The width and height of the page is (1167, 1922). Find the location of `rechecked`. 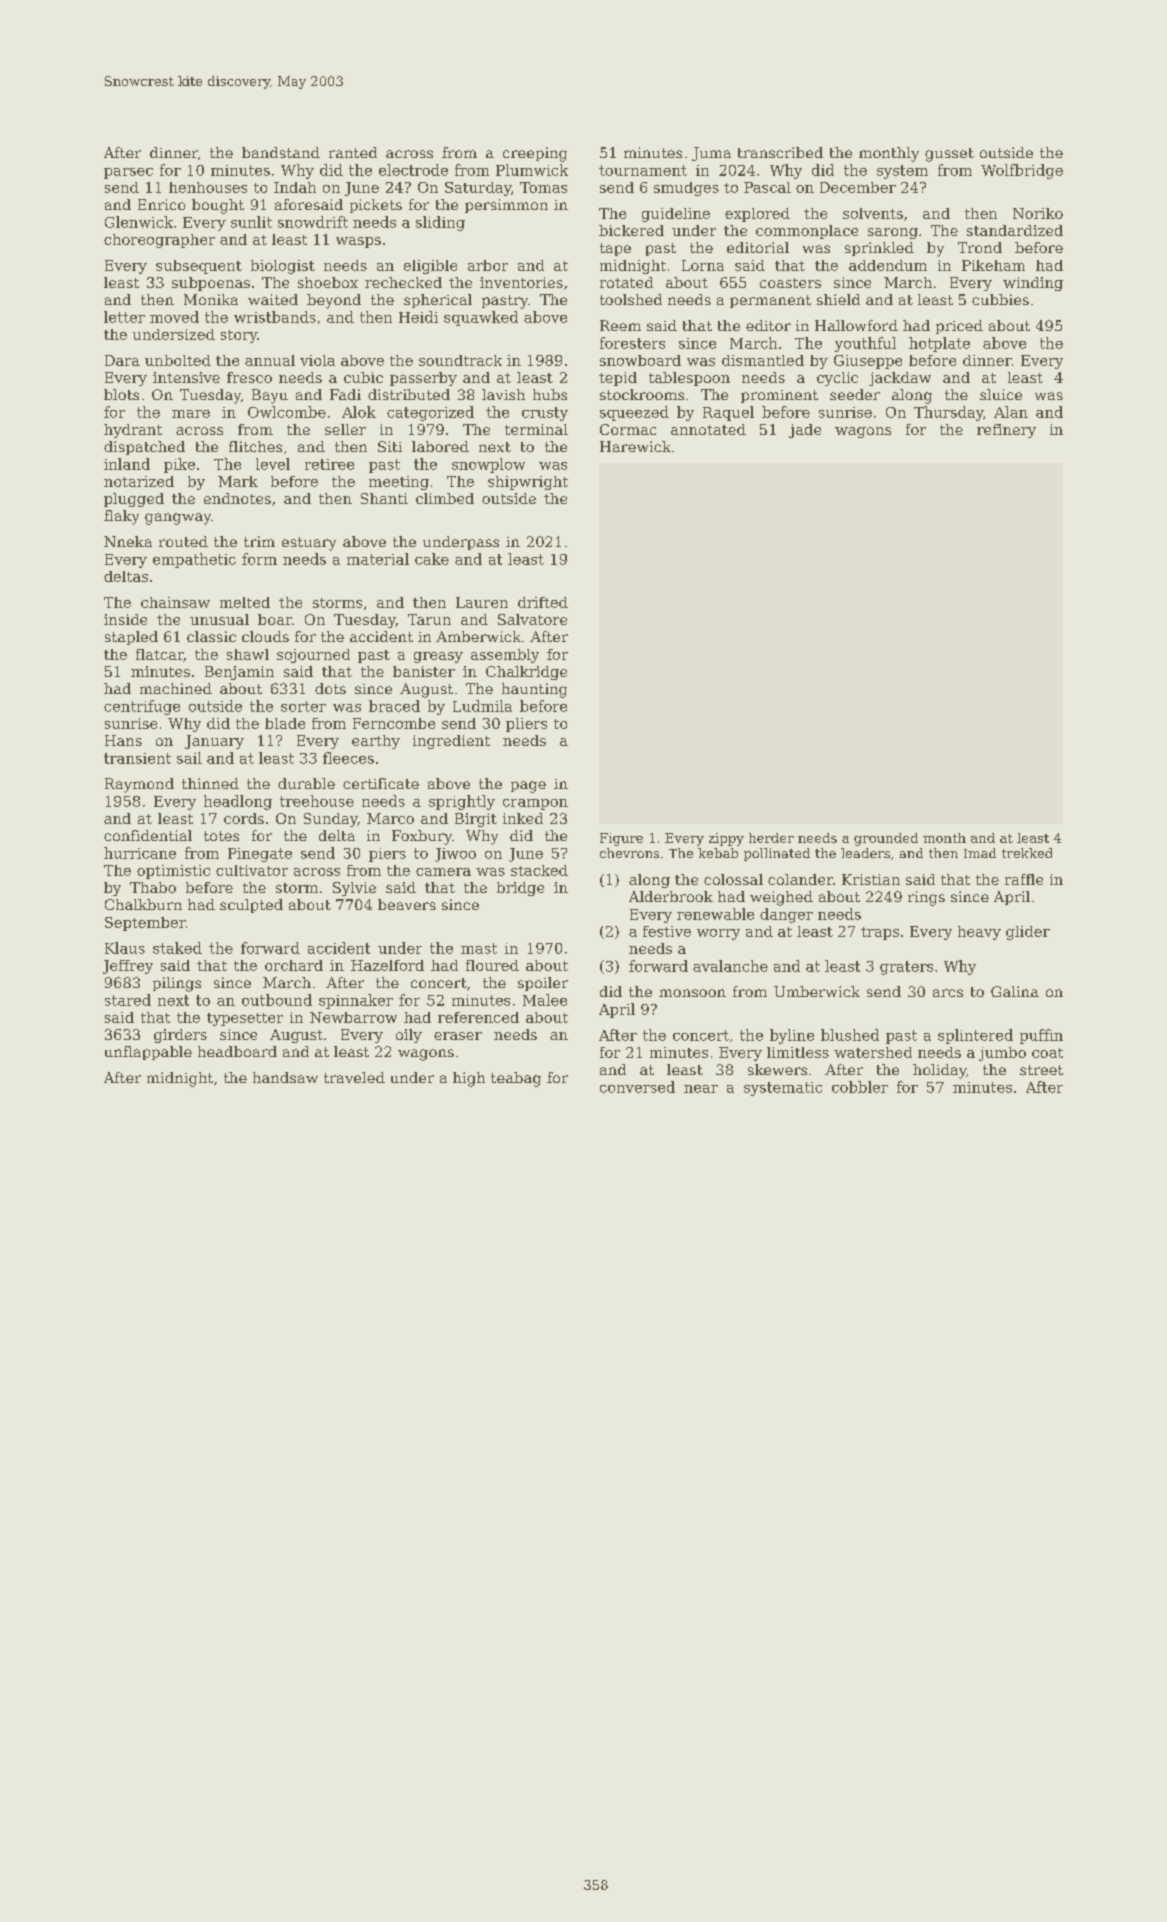

rechecked is located at coordinates (403, 282).
